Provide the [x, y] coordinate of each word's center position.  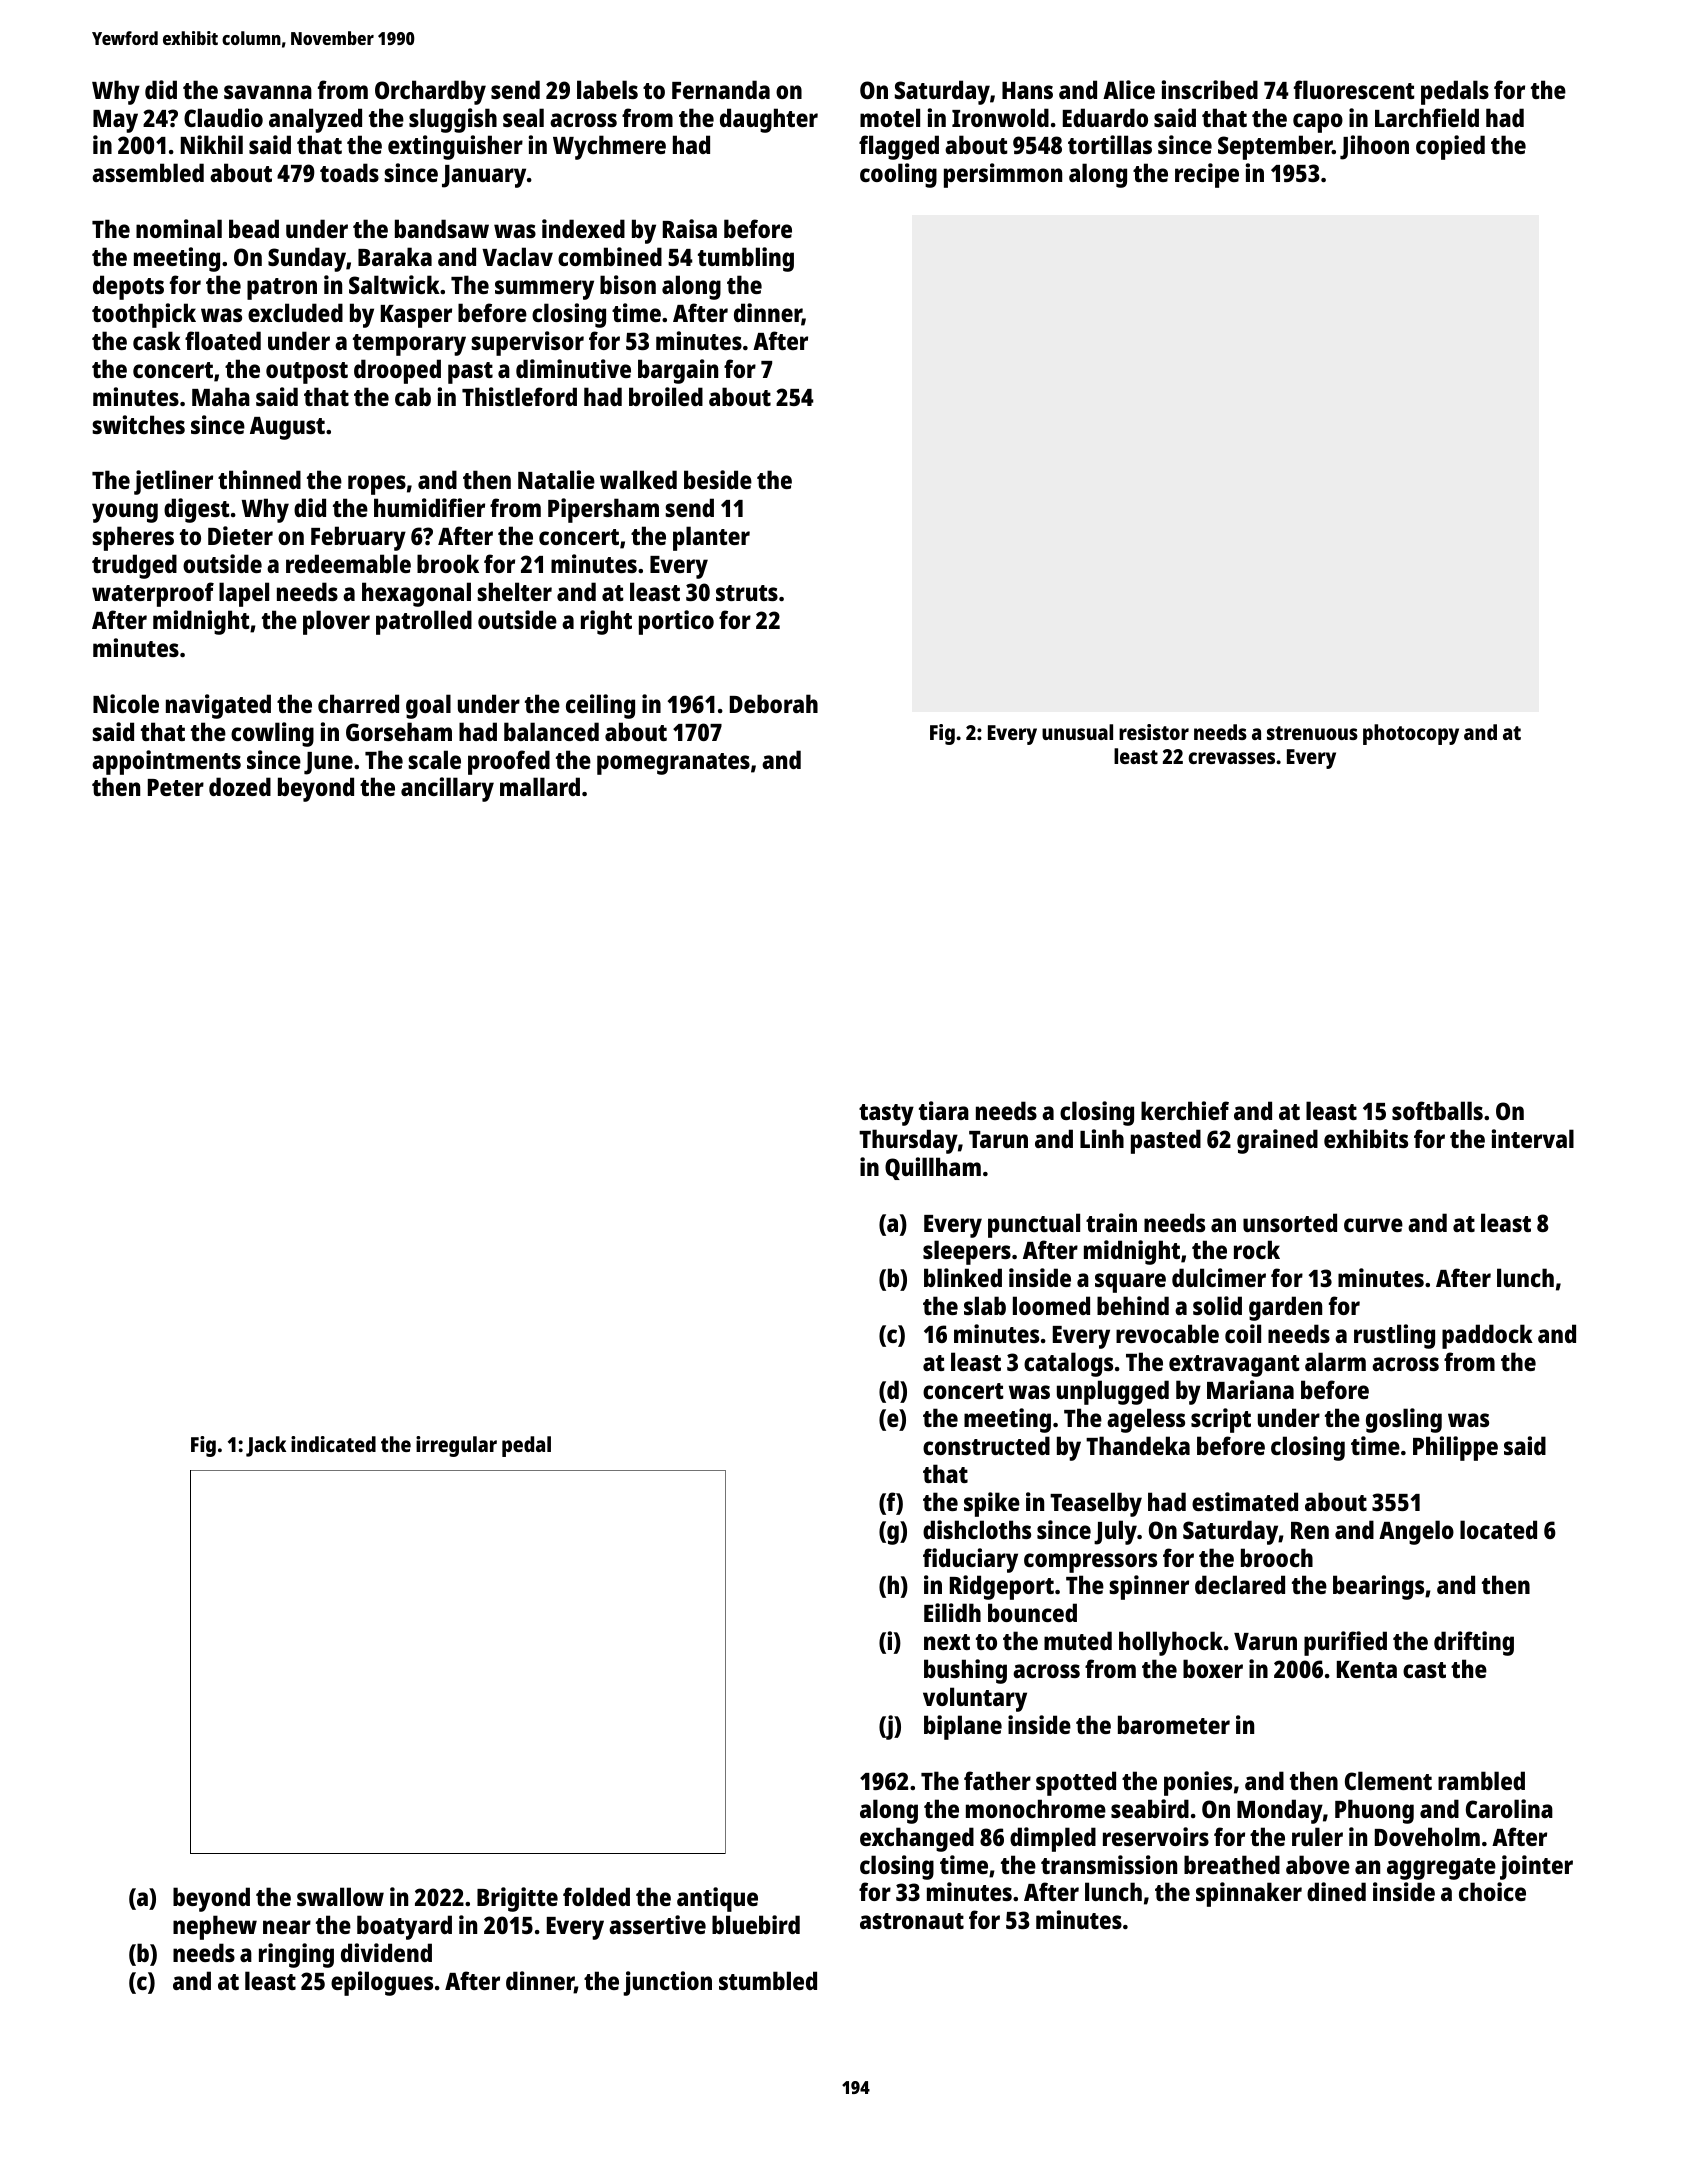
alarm [1335, 1361]
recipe [1207, 175]
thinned [259, 479]
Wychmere [609, 147]
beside [718, 479]
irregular [456, 1446]
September [1275, 147]
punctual [1034, 1225]
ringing [296, 1955]
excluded [295, 312]
